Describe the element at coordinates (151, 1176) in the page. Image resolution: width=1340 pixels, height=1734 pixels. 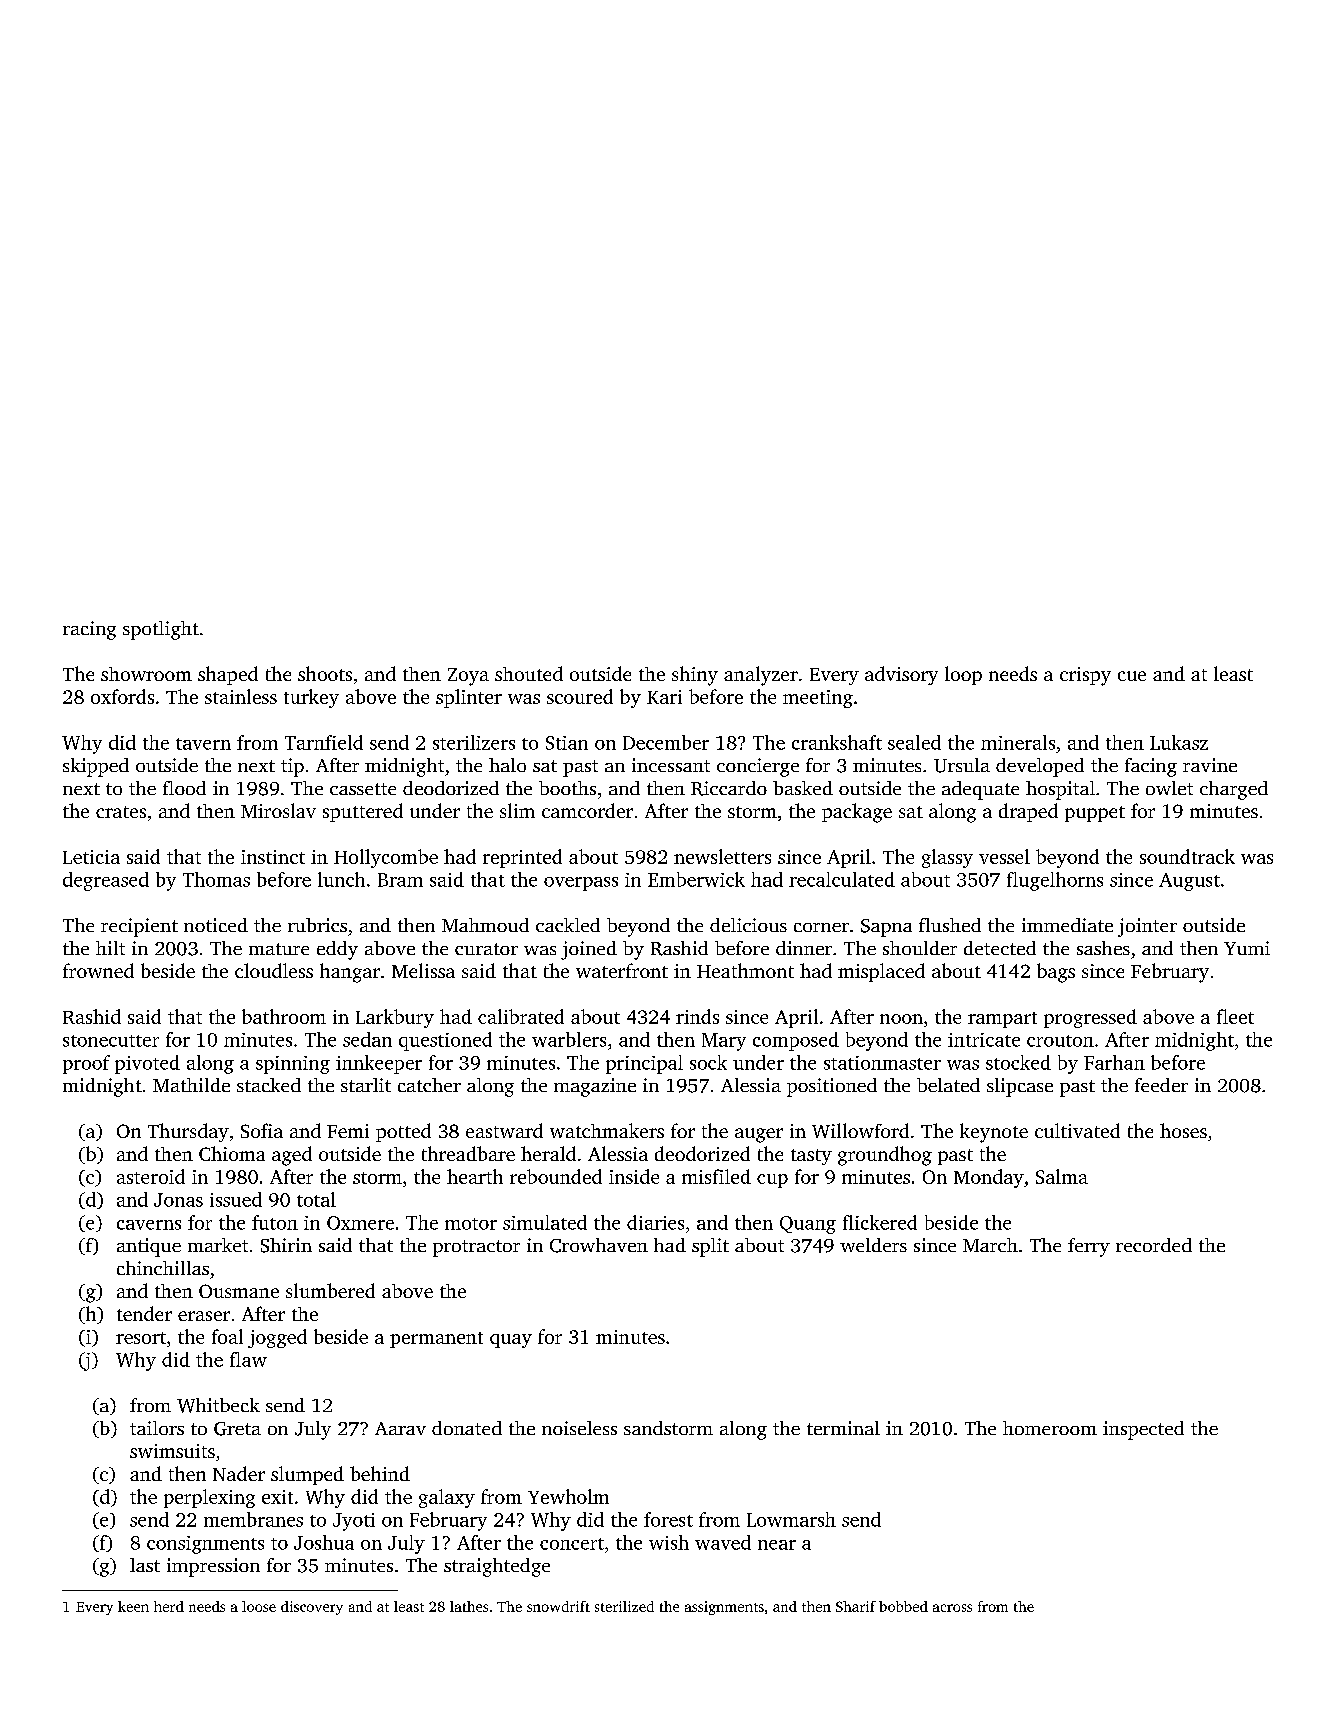
I see `asteroid` at that location.
